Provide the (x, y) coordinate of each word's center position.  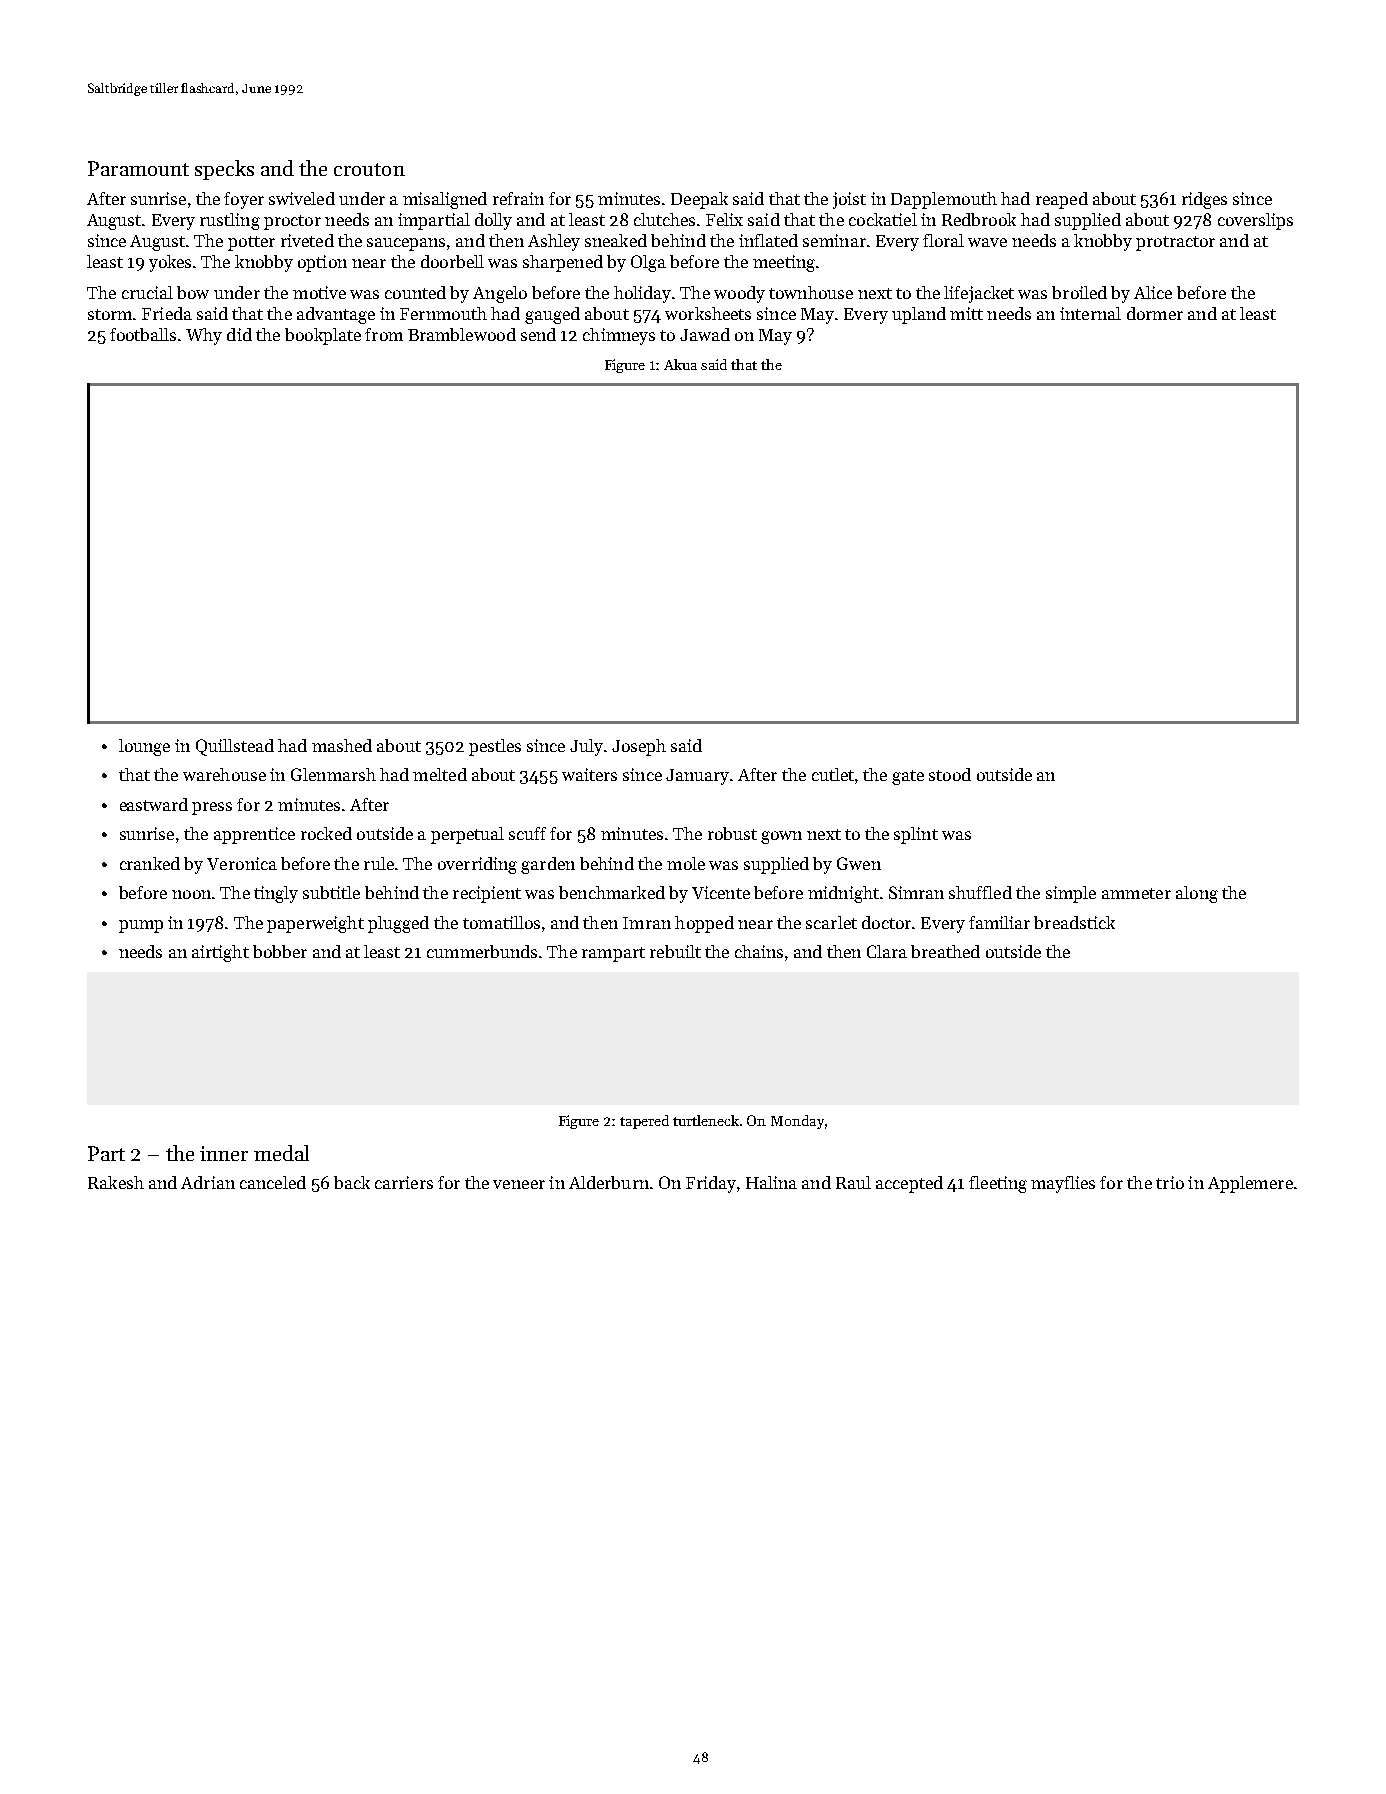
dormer (1155, 313)
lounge (144, 747)
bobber (280, 951)
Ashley (554, 242)
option (322, 263)
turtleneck (706, 1120)
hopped (704, 924)
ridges (1204, 200)
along (1197, 894)
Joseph (639, 747)
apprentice (254, 835)
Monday (797, 1122)
